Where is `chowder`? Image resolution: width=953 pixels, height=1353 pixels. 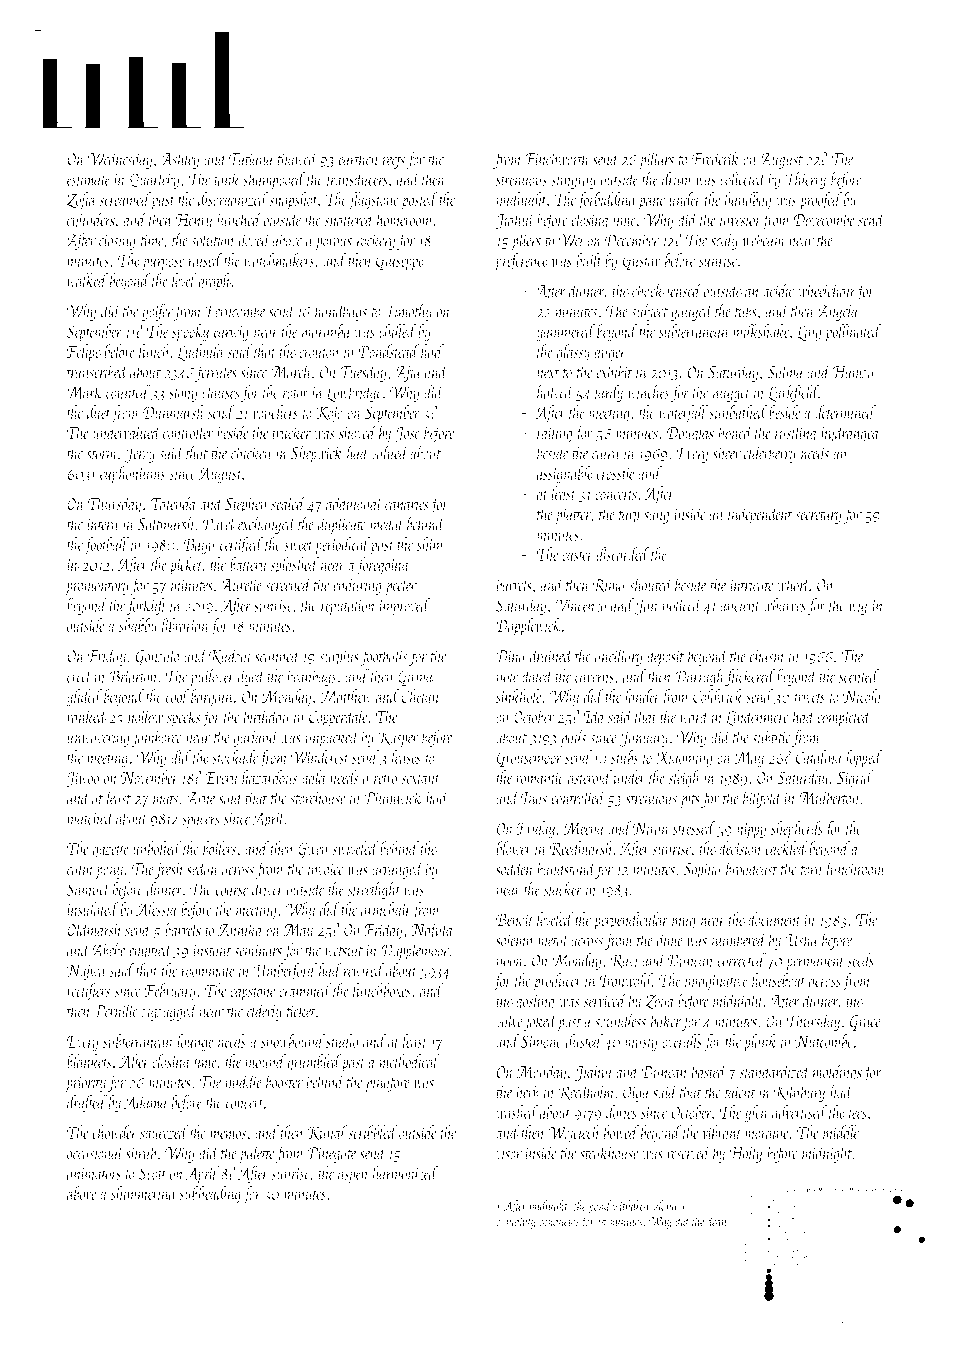 chowder is located at coordinates (114, 1132).
